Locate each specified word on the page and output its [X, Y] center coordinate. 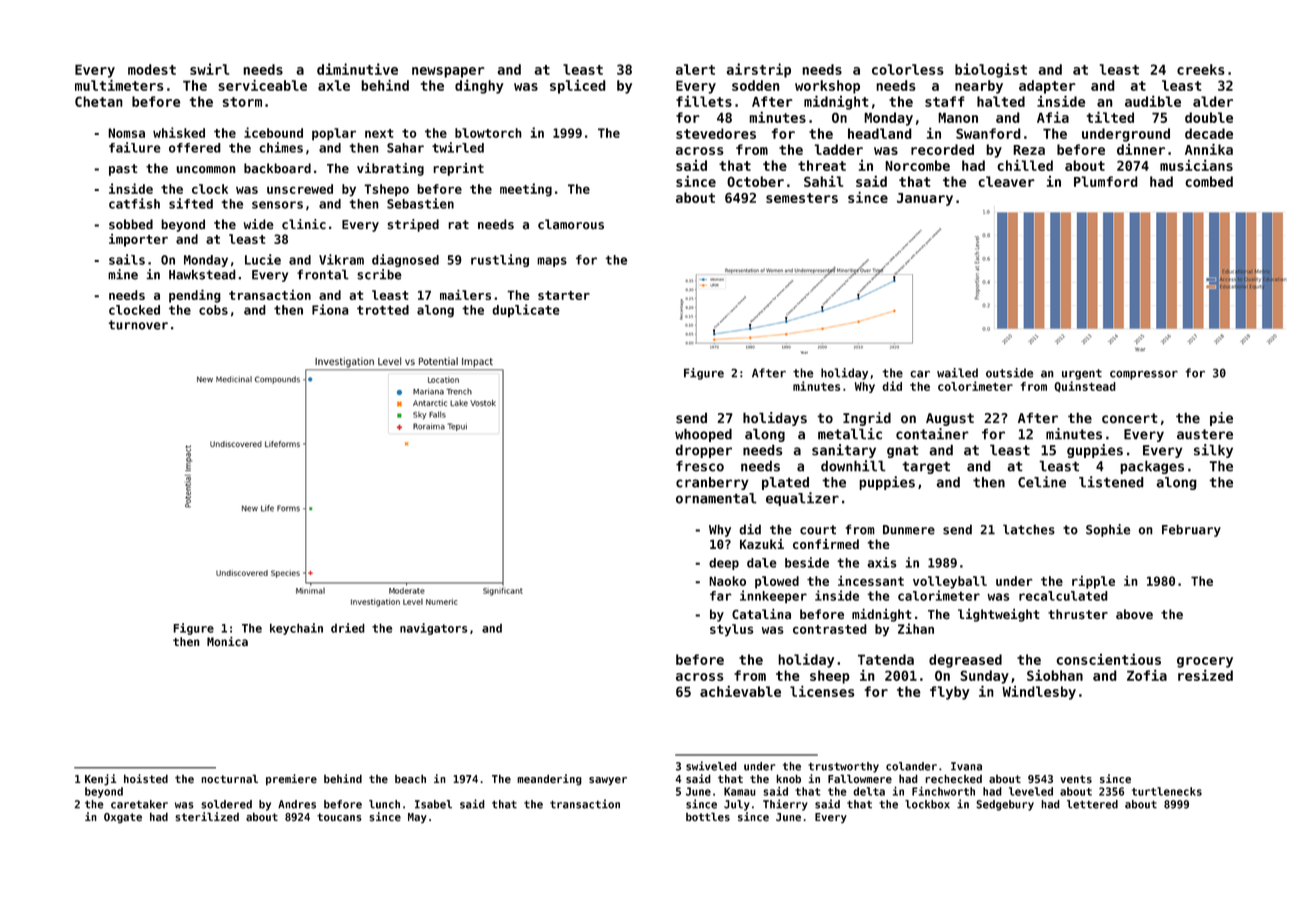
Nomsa [126, 133]
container [932, 434]
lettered [1092, 804]
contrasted [830, 629]
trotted [383, 310]
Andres [297, 804]
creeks [1201, 69]
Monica [227, 642]
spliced [578, 86]
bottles [708, 816]
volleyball [950, 582]
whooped [703, 435]
